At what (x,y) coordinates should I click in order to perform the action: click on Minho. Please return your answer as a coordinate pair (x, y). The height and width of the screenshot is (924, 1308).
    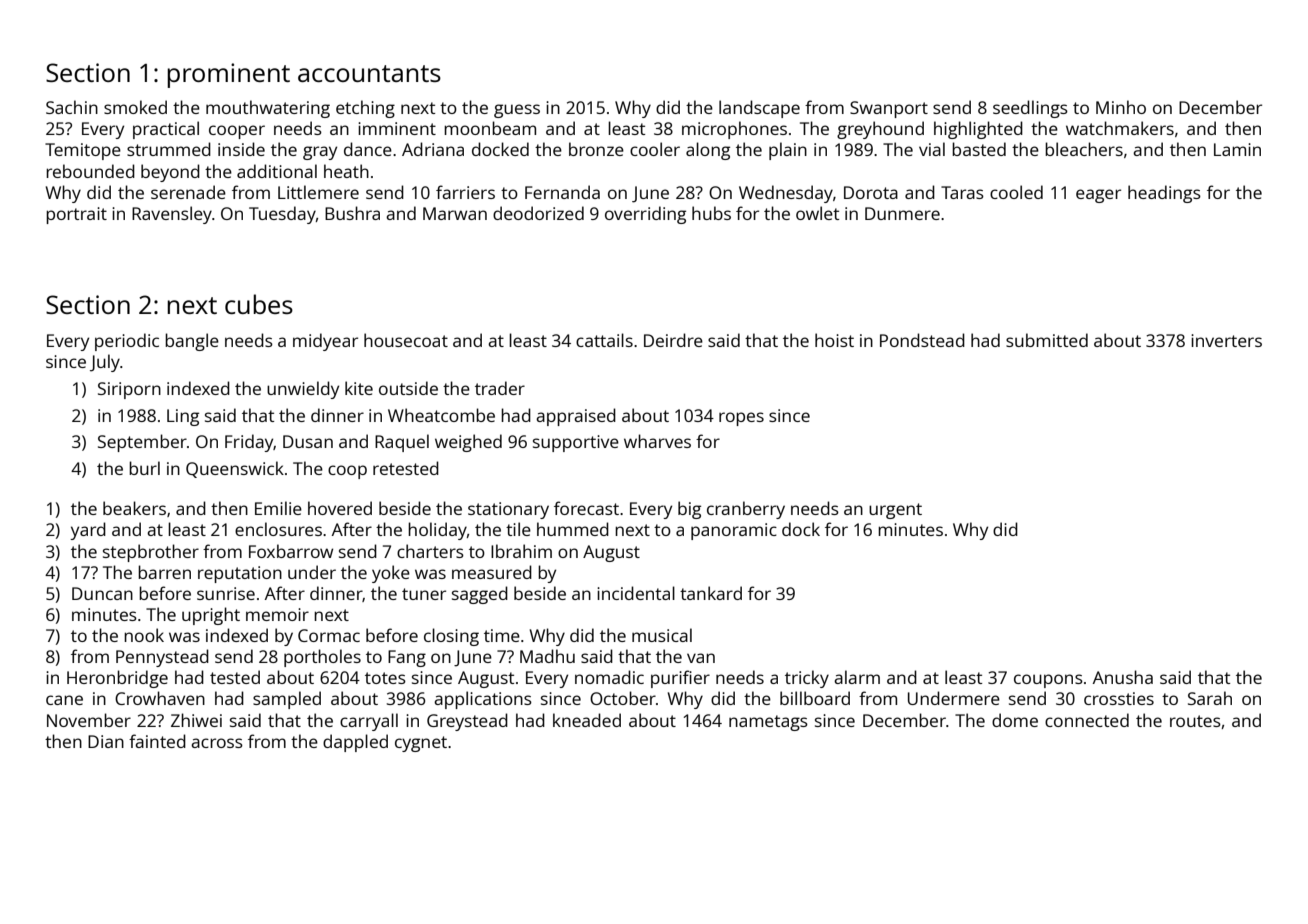
    Looking at the image, I should click on (1121, 107).
